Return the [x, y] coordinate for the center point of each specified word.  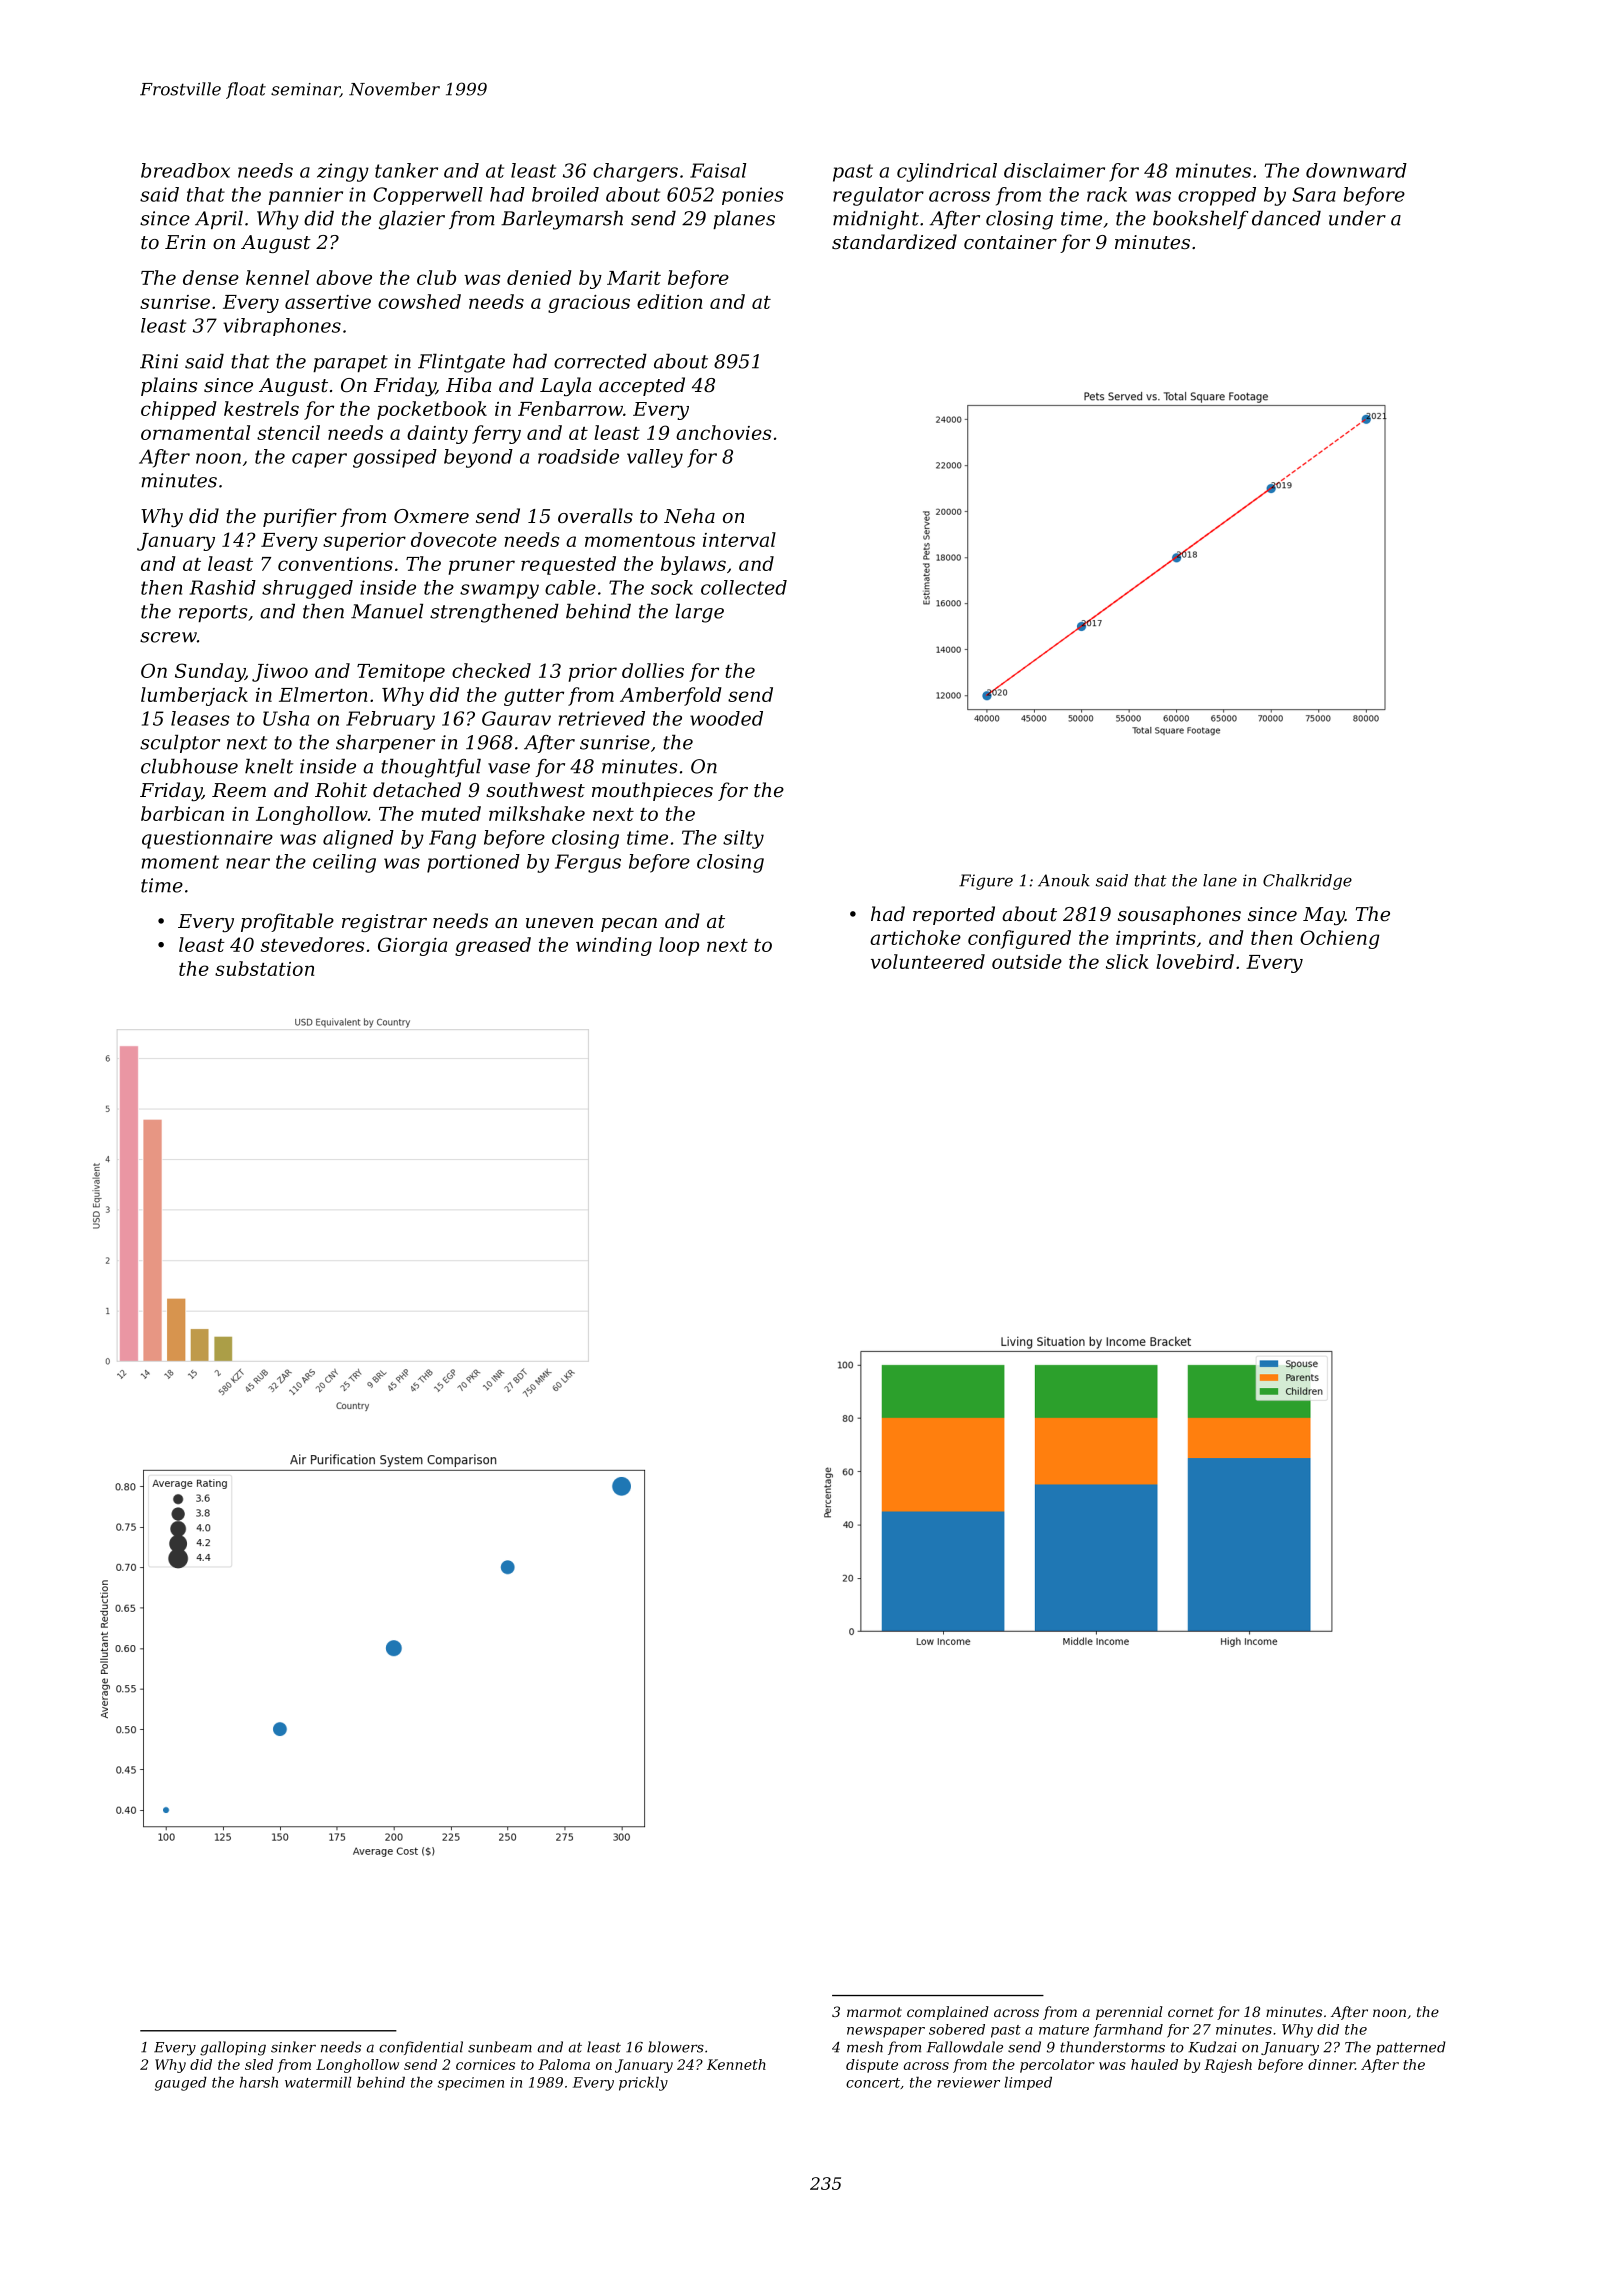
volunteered [928, 961]
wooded [726, 718]
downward [1356, 170]
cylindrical [947, 172]
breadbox [185, 170]
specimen [471, 2084]
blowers [676, 2047]
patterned [1411, 2048]
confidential [421, 2048]
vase [509, 768]
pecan [629, 925]
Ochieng [1339, 939]
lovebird [1195, 961]
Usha [286, 718]
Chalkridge [1307, 882]
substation [264, 968]
